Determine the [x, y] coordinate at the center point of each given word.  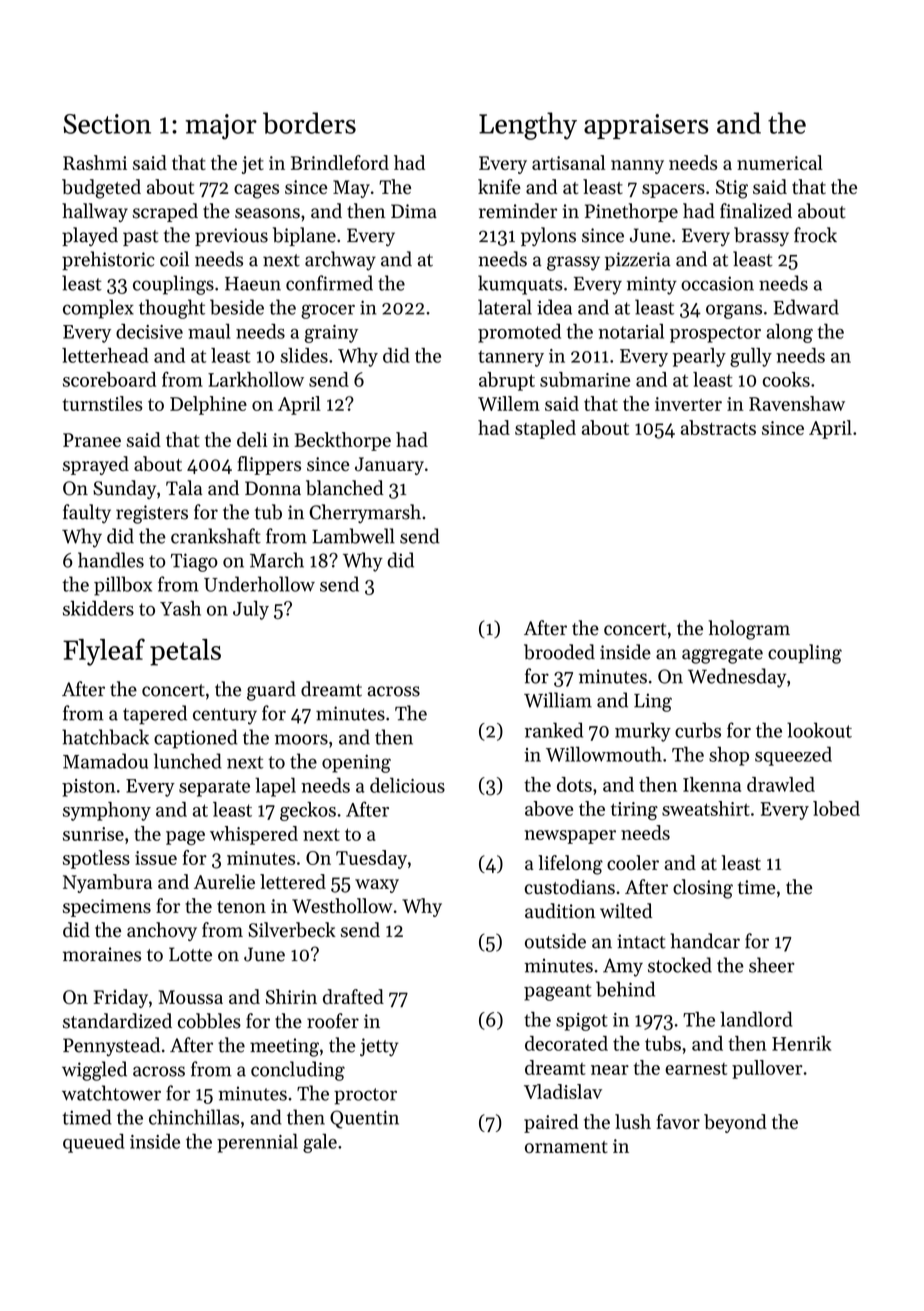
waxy [377, 886]
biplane [304, 236]
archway [340, 261]
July [251, 610]
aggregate [722, 655]
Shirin [291, 996]
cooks [786, 379]
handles [111, 560]
